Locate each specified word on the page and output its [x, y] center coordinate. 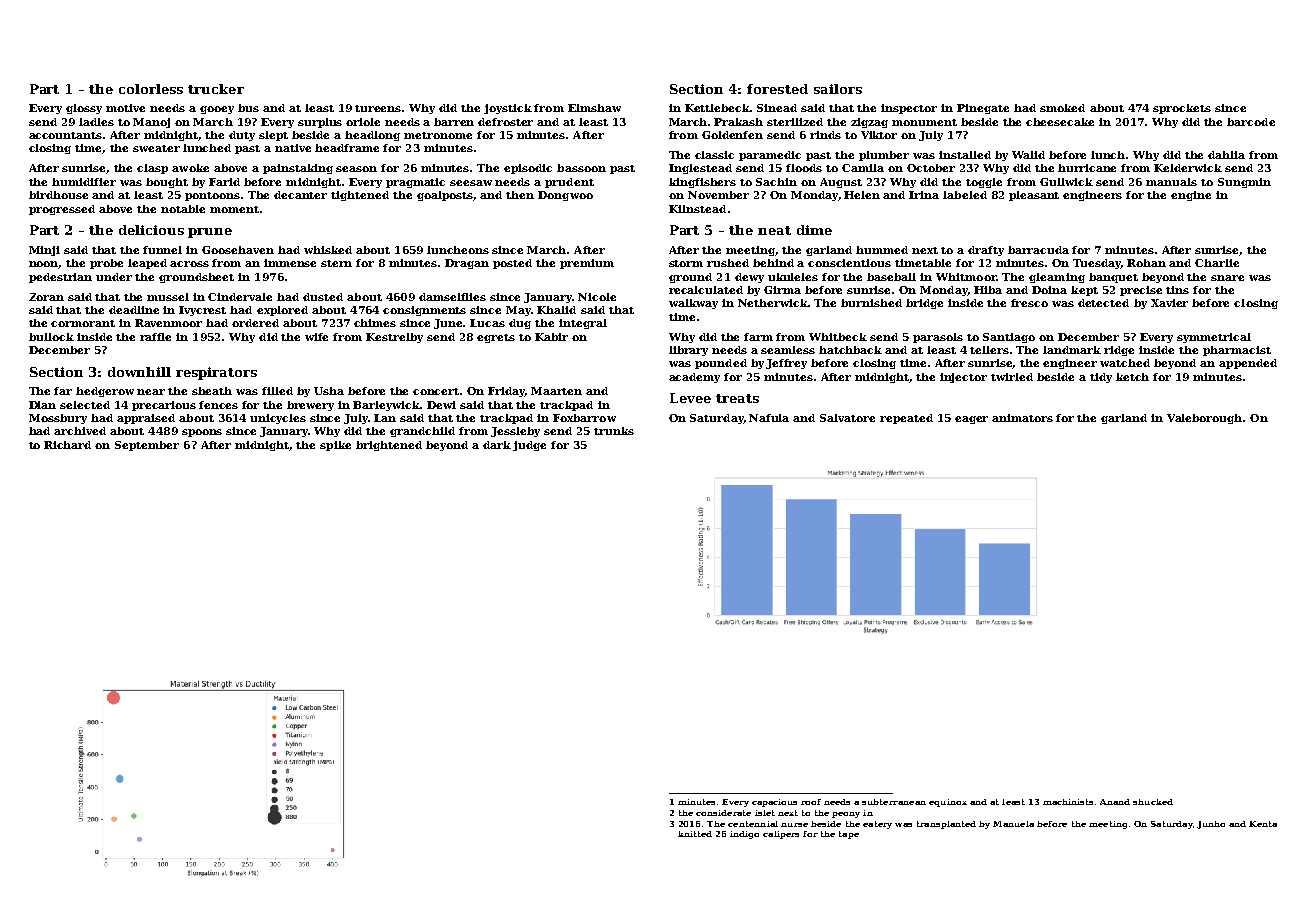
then [520, 195]
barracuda [1038, 250]
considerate [723, 813]
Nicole [597, 297]
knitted [695, 834]
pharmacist [1237, 351]
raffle [155, 337]
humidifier [84, 182]
